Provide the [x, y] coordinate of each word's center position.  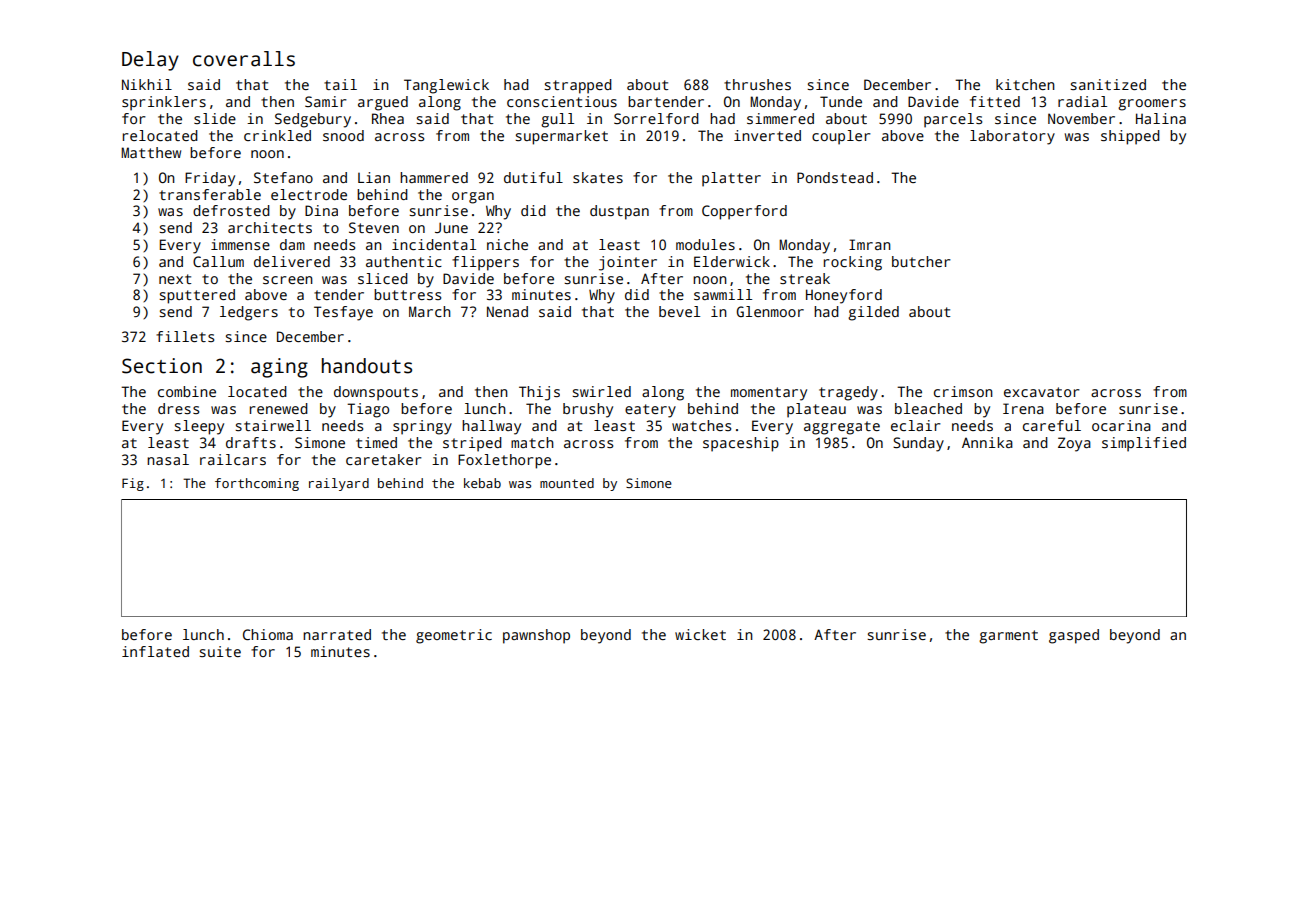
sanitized [1108, 84]
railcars [233, 459]
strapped [578, 86]
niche [507, 244]
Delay [150, 61]
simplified [1144, 444]
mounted [567, 483]
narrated [337, 634]
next [175, 279]
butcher [921, 261]
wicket [700, 634]
